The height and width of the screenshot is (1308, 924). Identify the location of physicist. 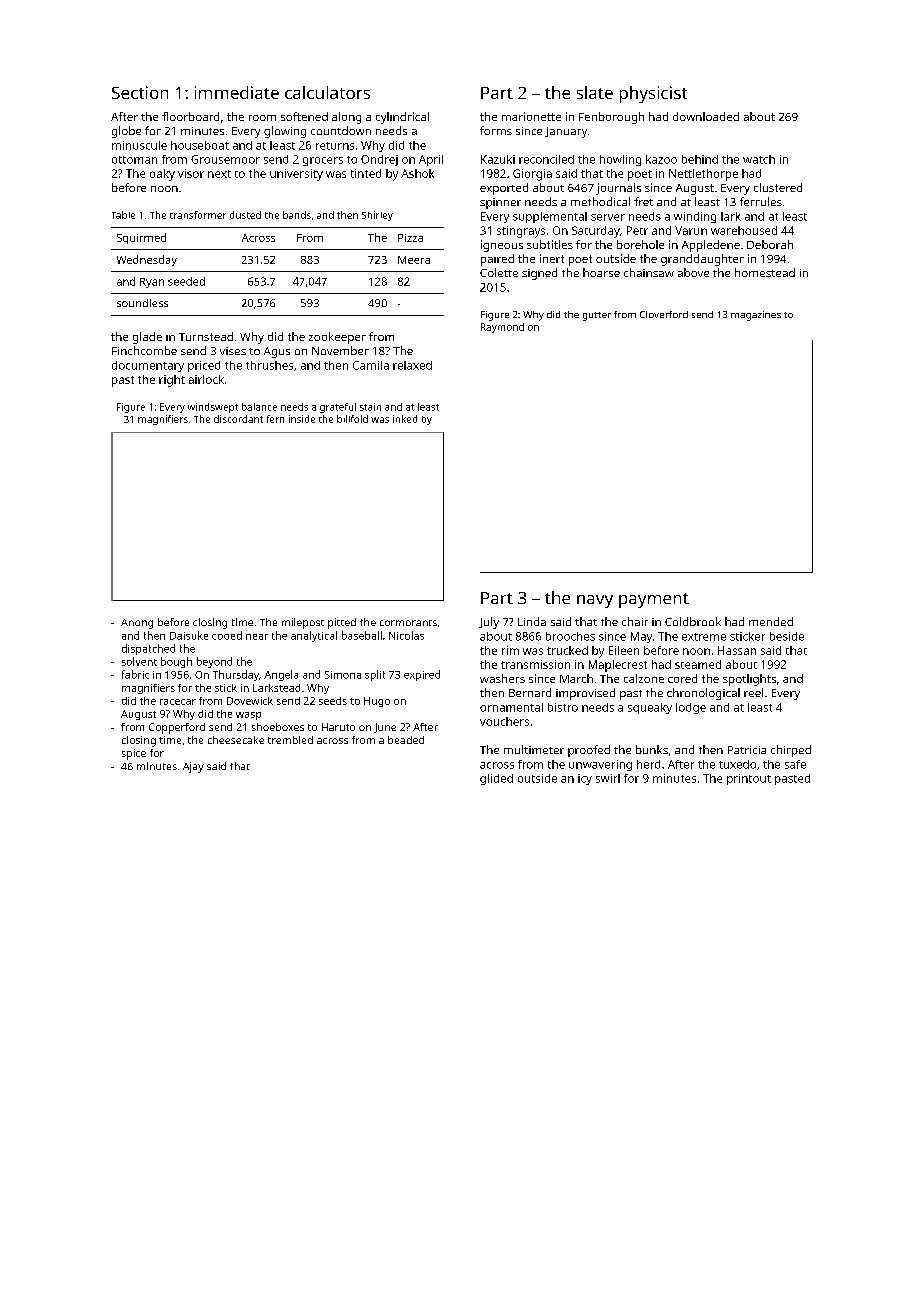
(653, 94).
